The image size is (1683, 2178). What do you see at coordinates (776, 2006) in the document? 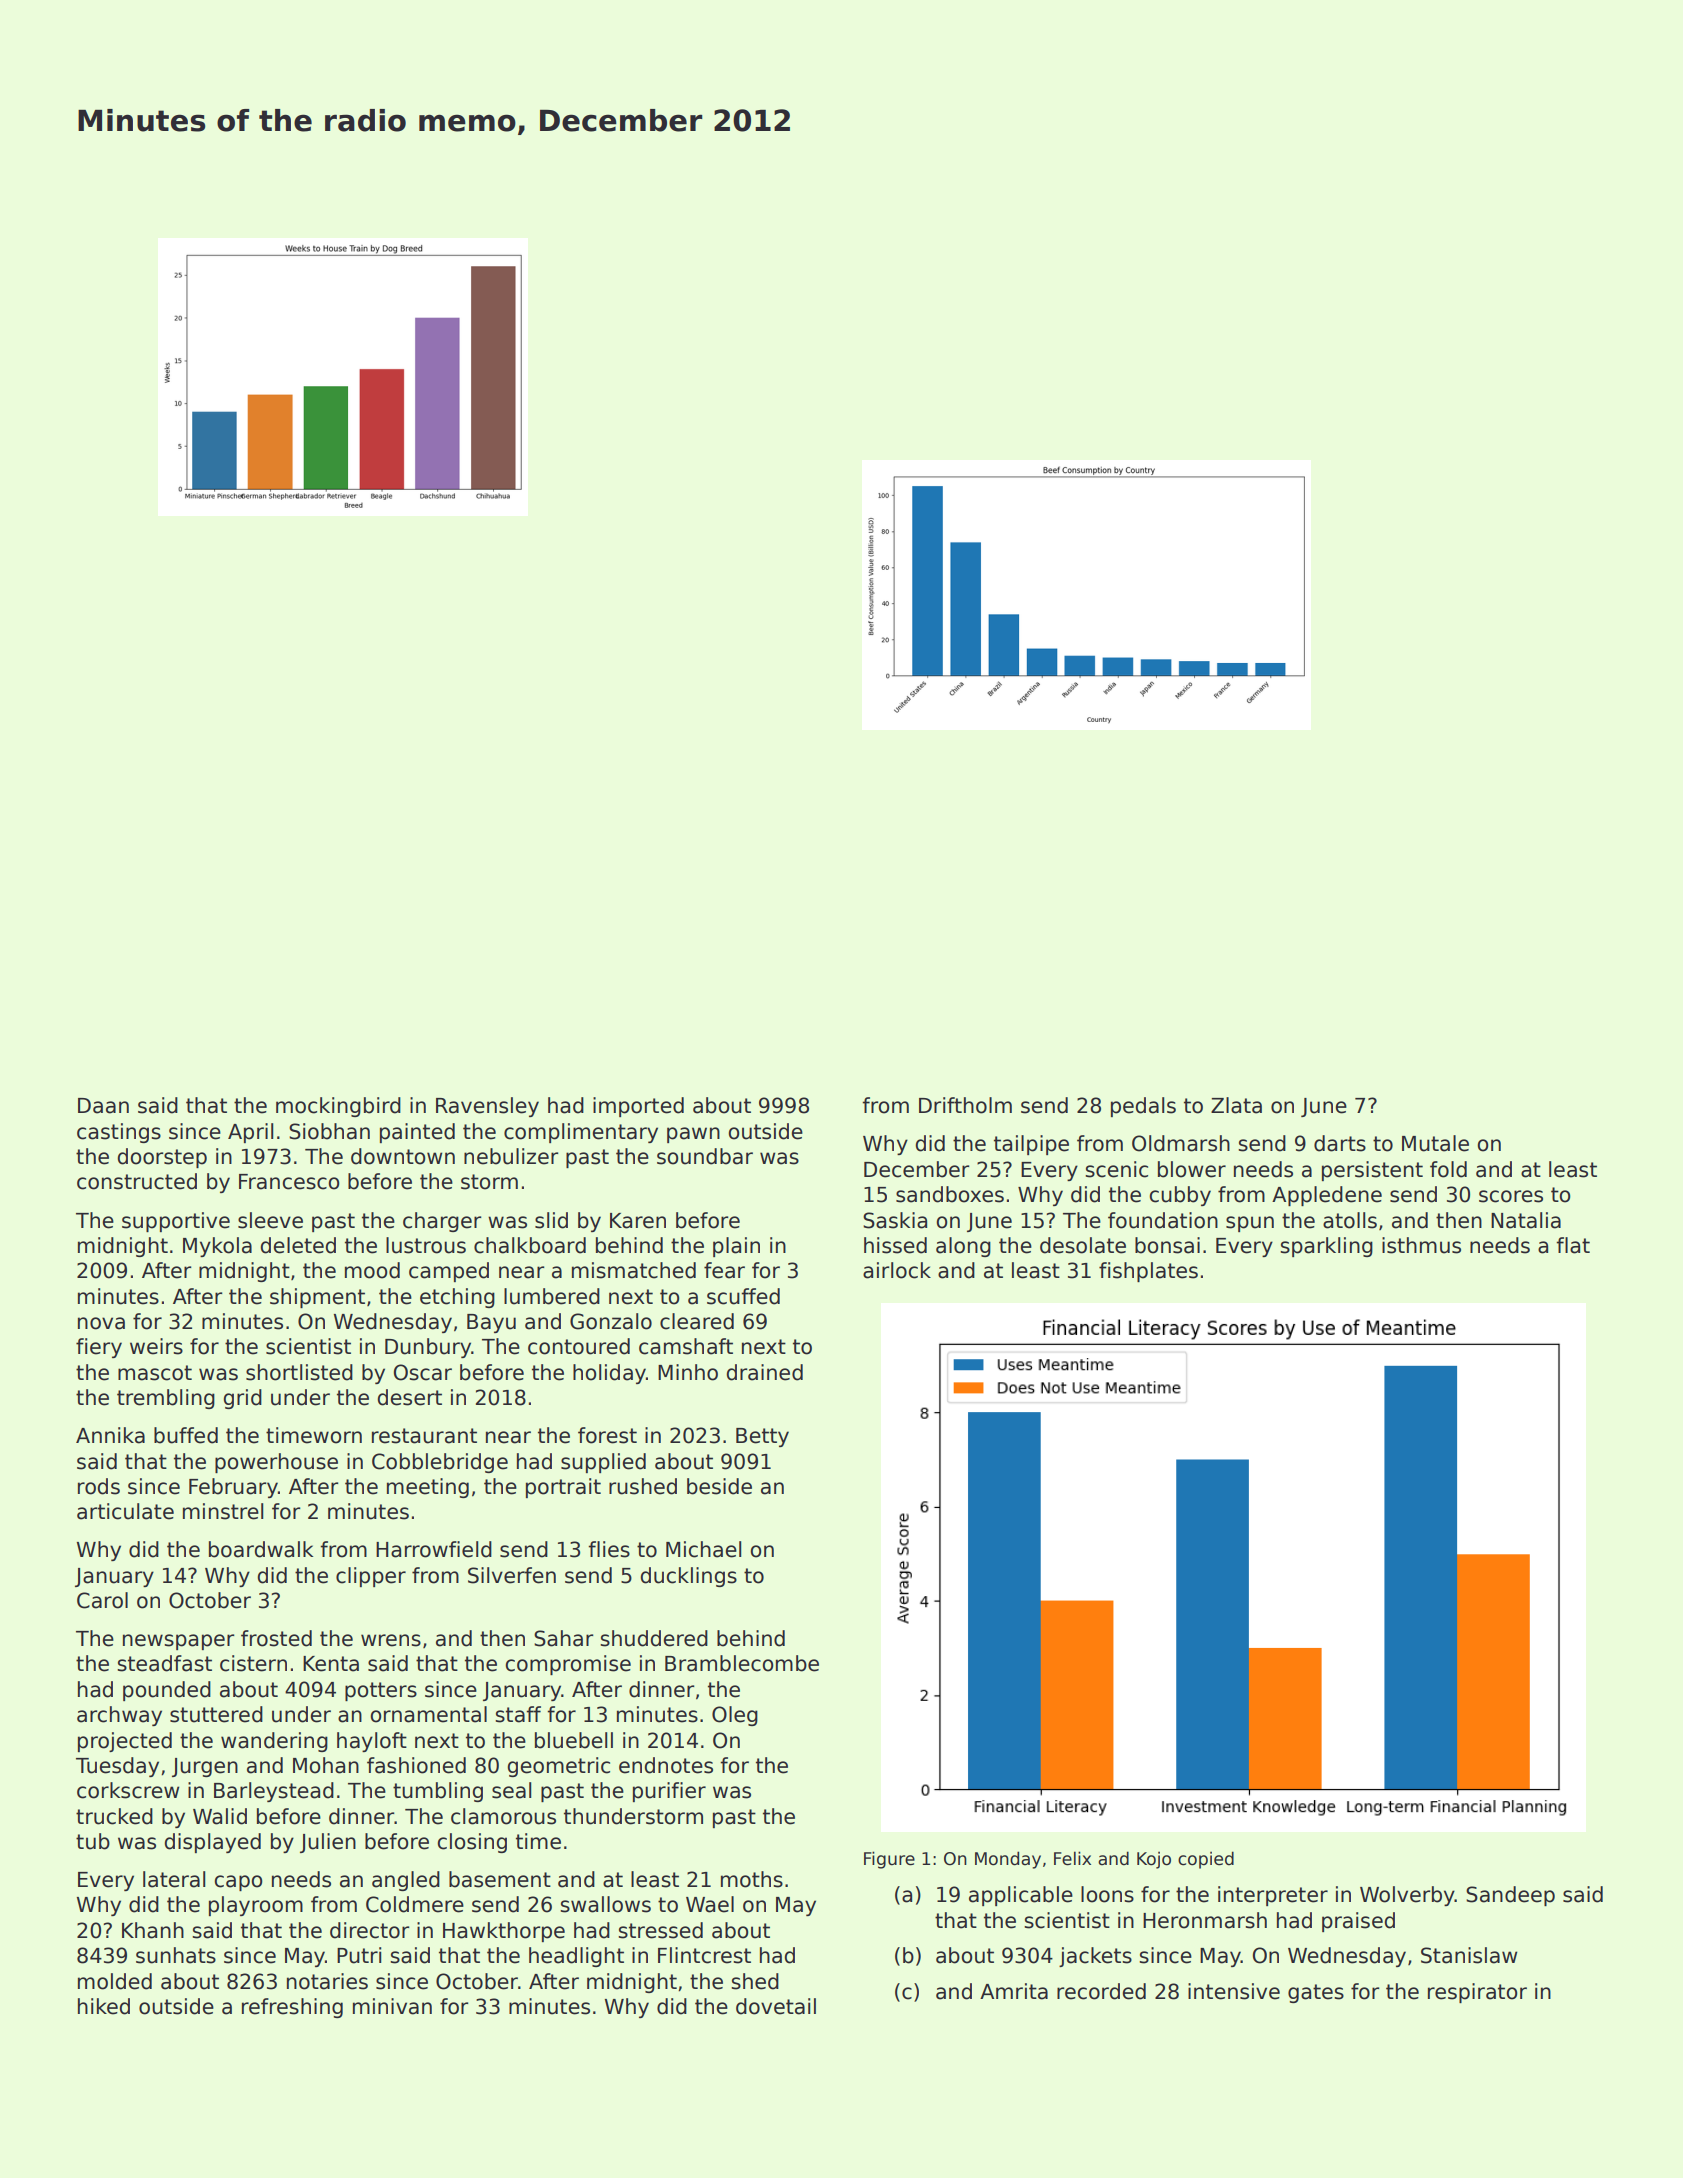
I see `dovetail` at bounding box center [776, 2006].
